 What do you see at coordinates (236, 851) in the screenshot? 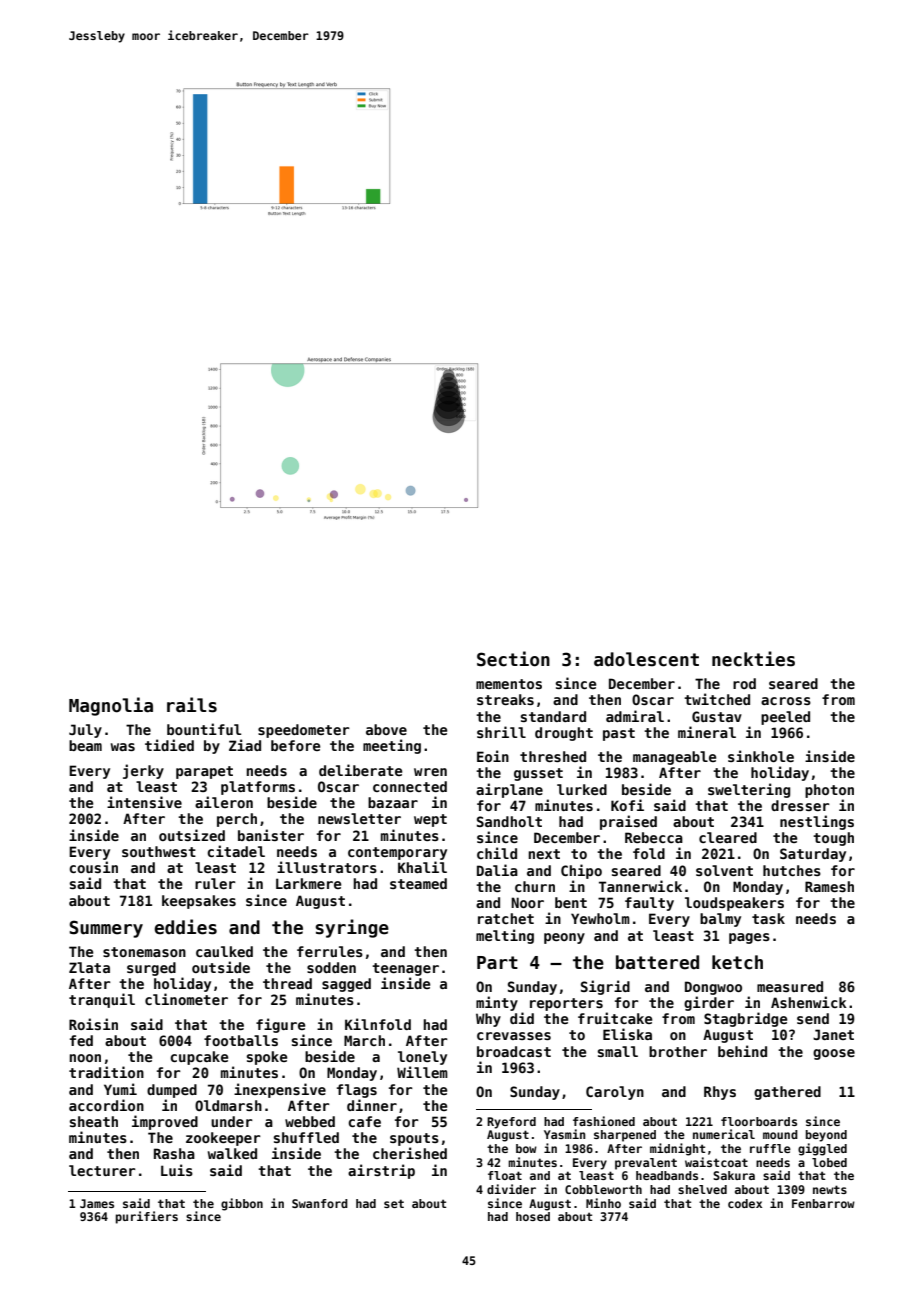
I see `citadel` at bounding box center [236, 851].
